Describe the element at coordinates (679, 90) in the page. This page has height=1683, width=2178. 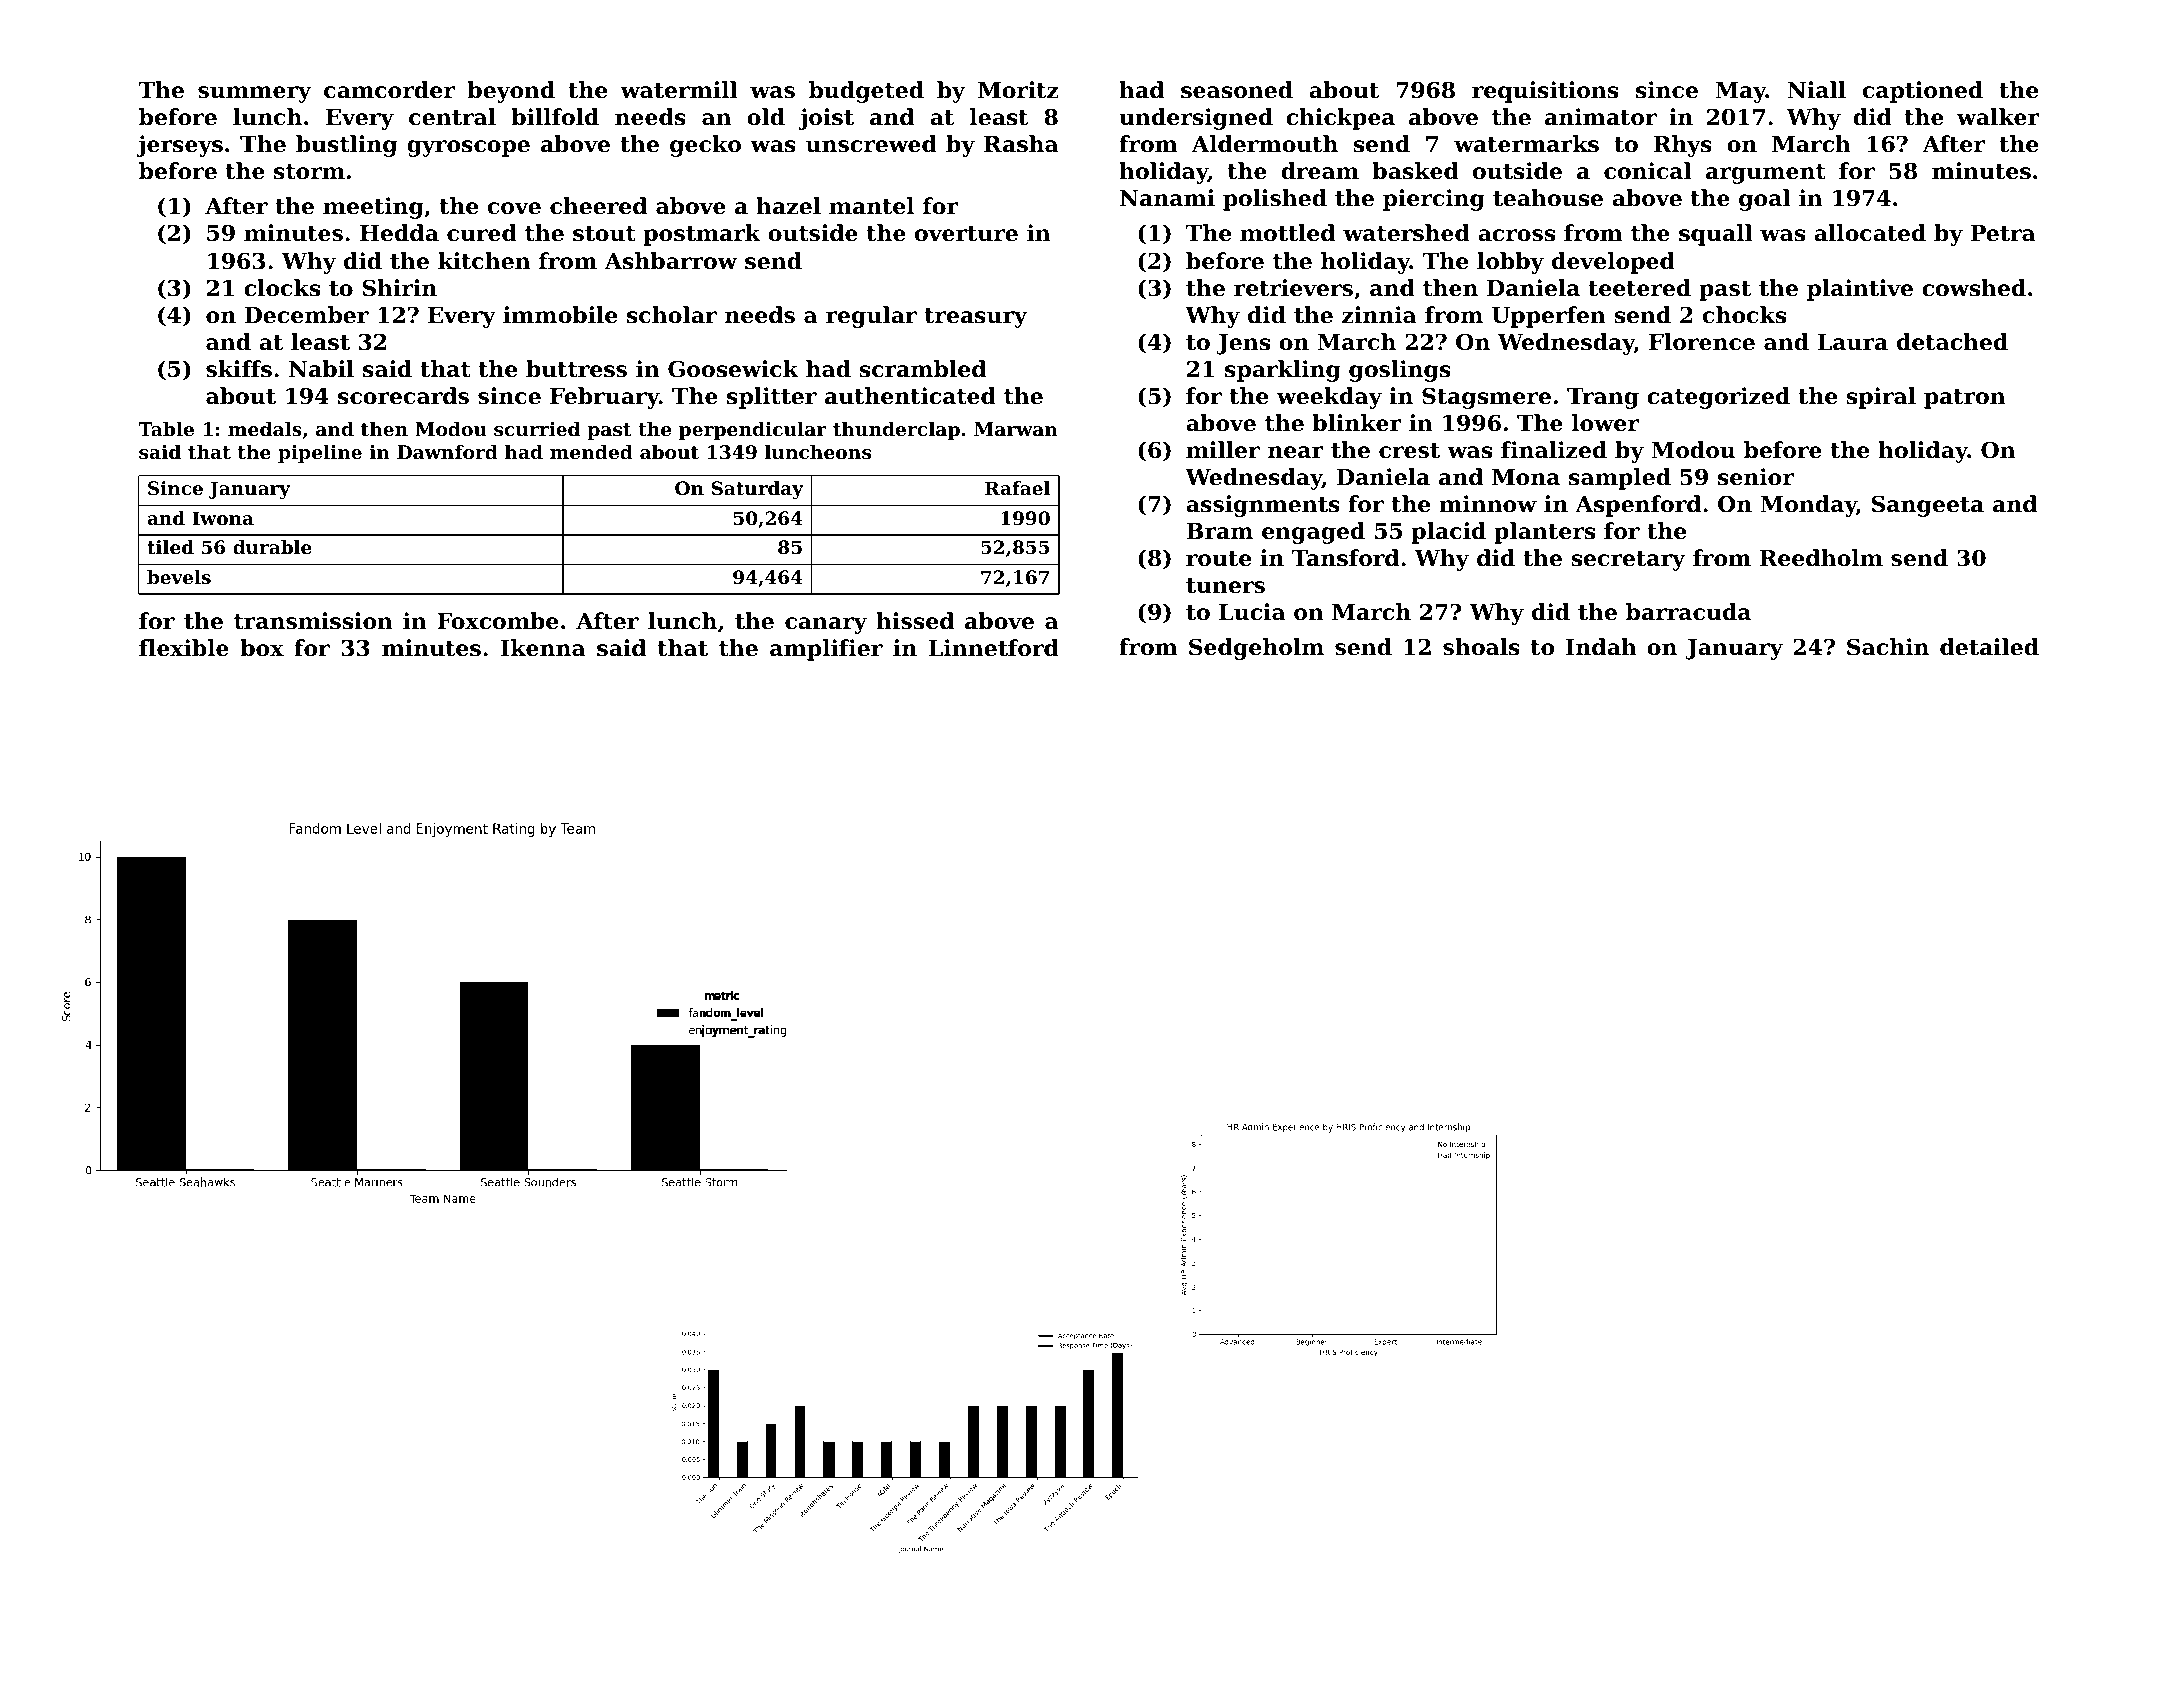
I see `watermill` at that location.
